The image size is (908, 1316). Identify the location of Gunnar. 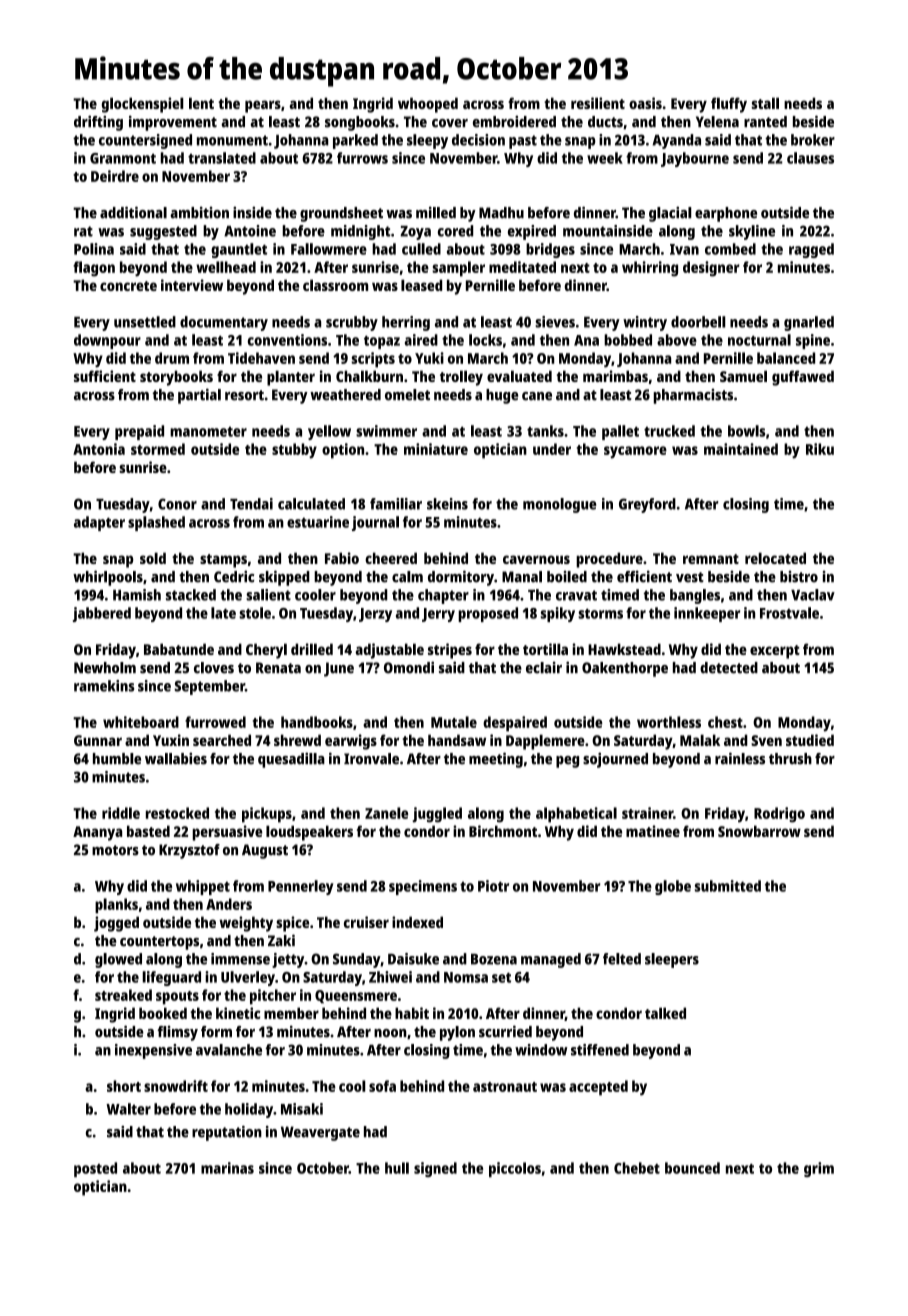
(98, 740).
